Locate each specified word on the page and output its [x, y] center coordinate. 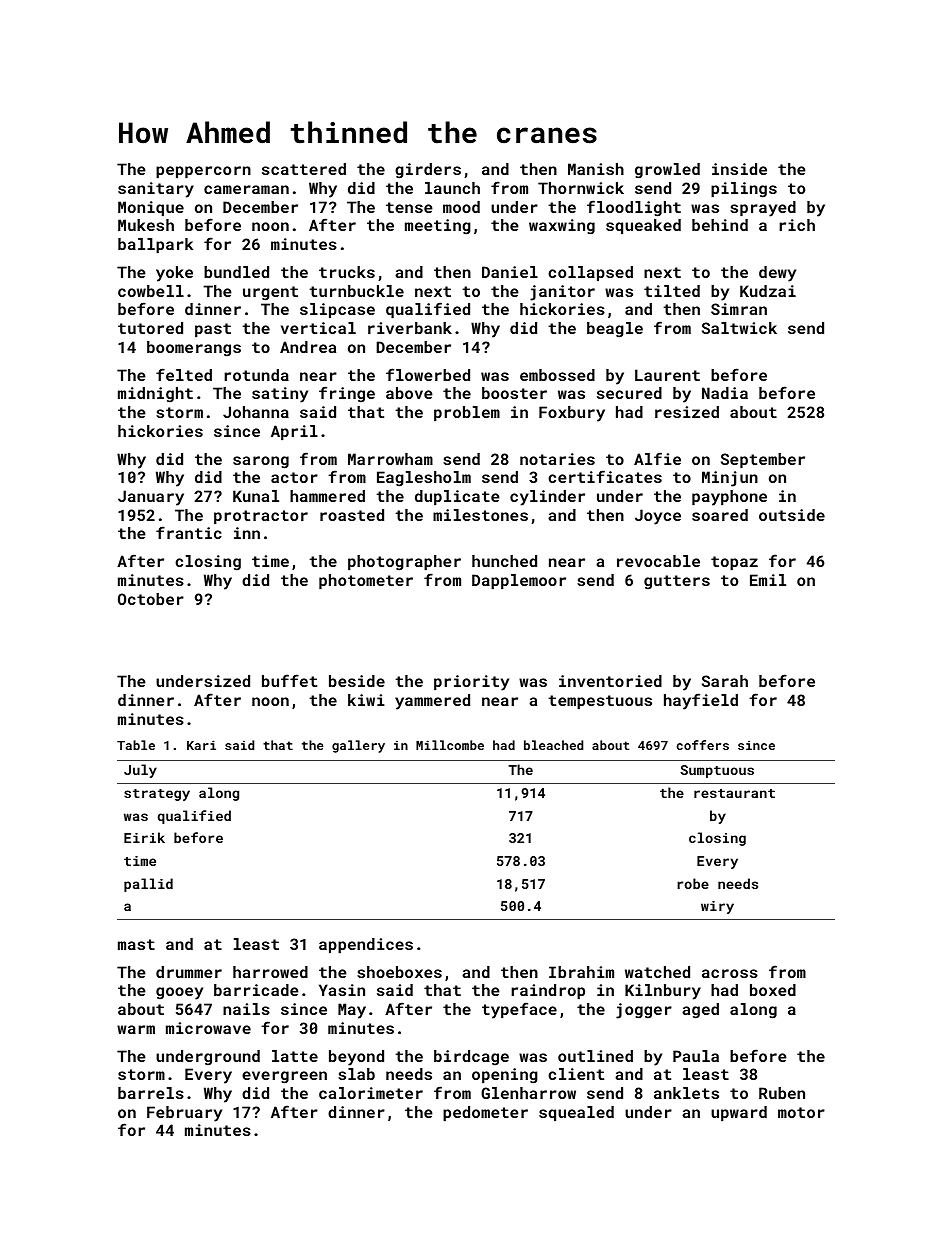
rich [797, 225]
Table [136, 745]
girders [428, 171]
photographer [404, 563]
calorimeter [371, 1093]
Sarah [725, 681]
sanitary [156, 190]
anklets [686, 1093]
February [184, 1114]
